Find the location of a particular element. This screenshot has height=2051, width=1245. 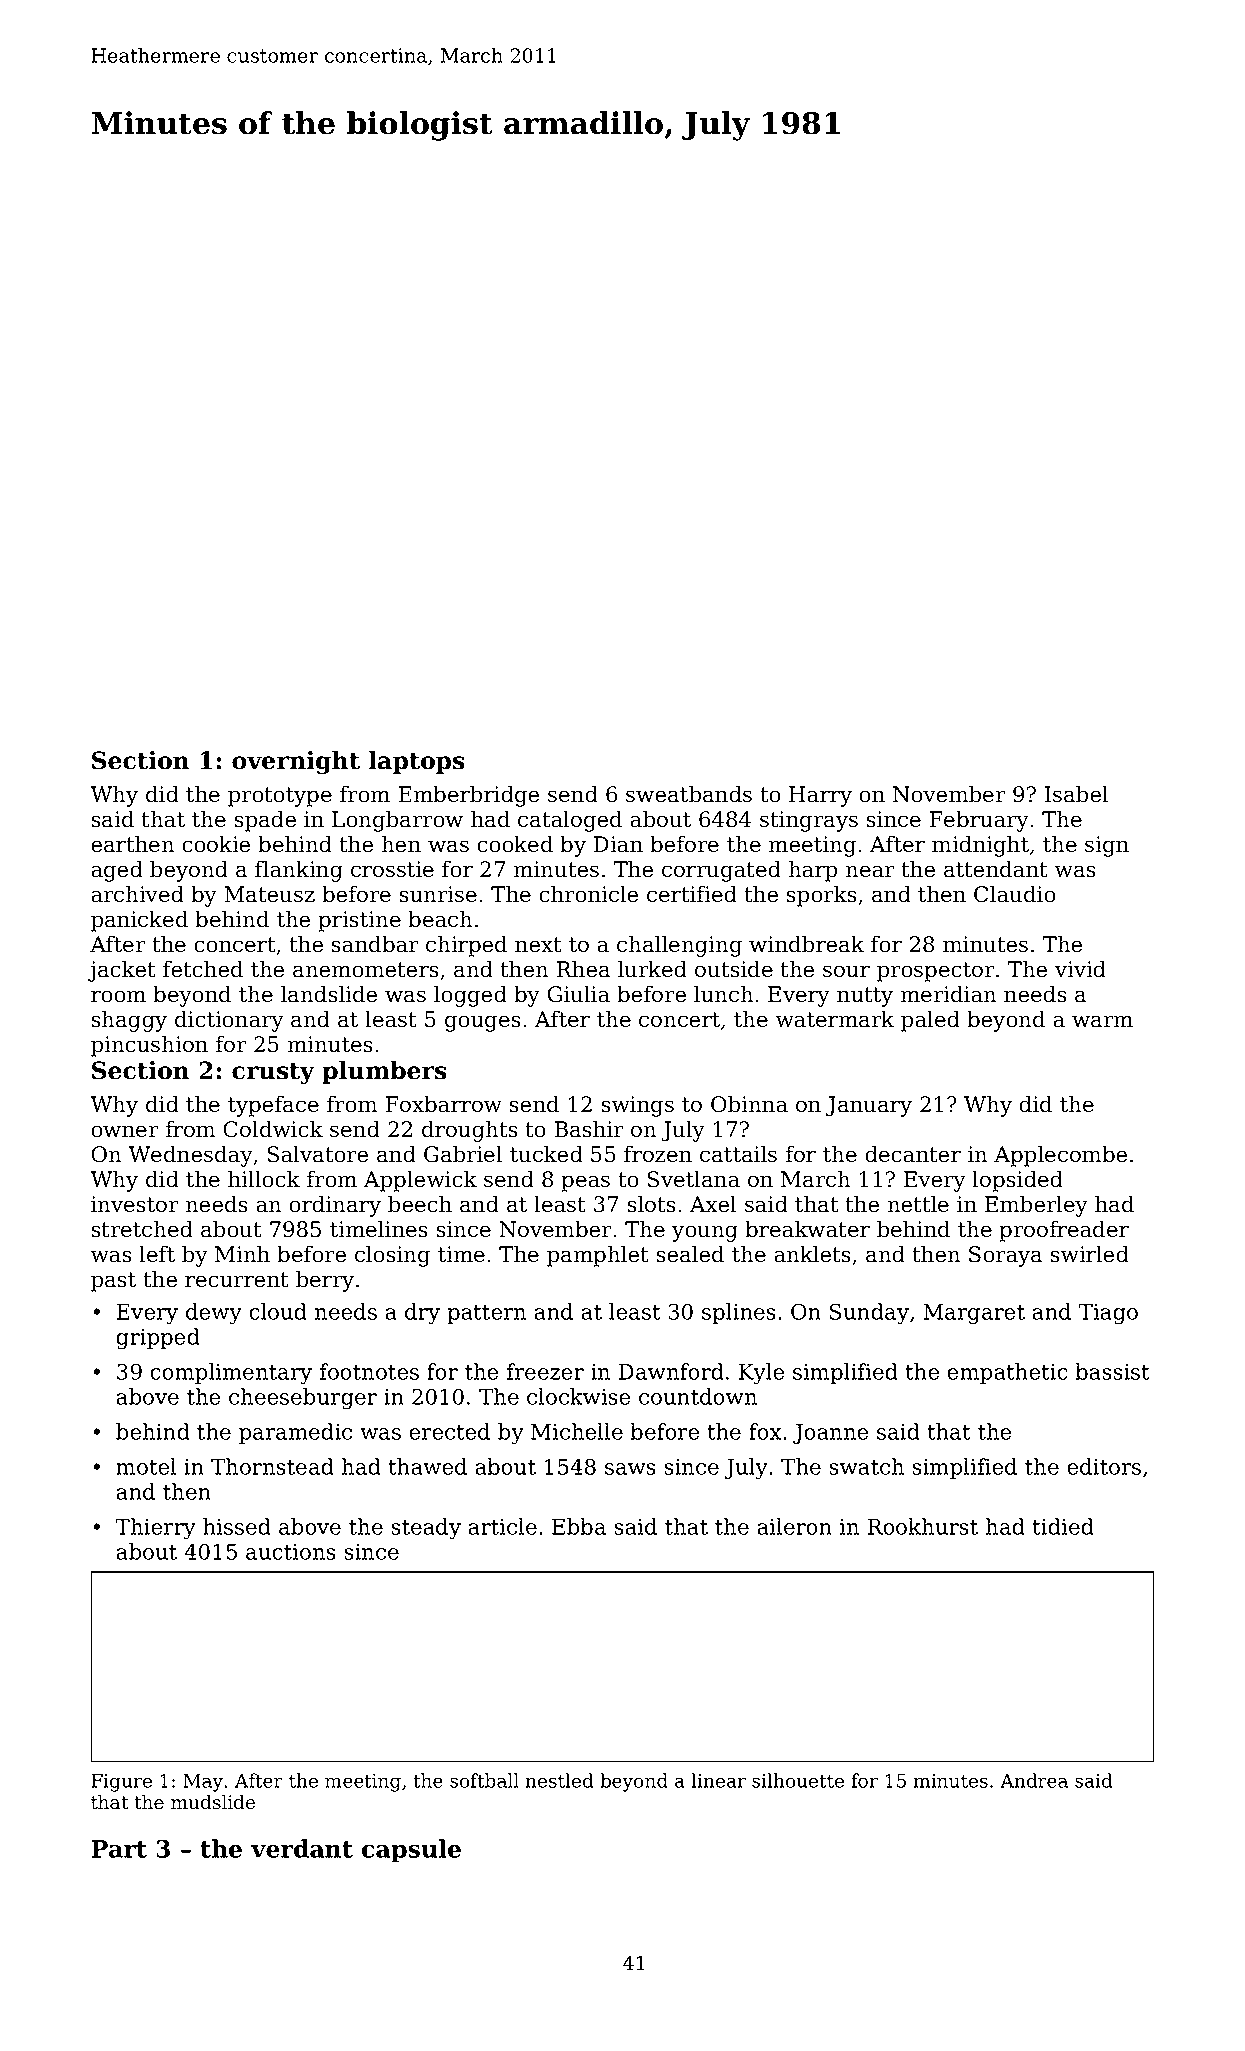

Thierry is located at coordinates (155, 1529).
